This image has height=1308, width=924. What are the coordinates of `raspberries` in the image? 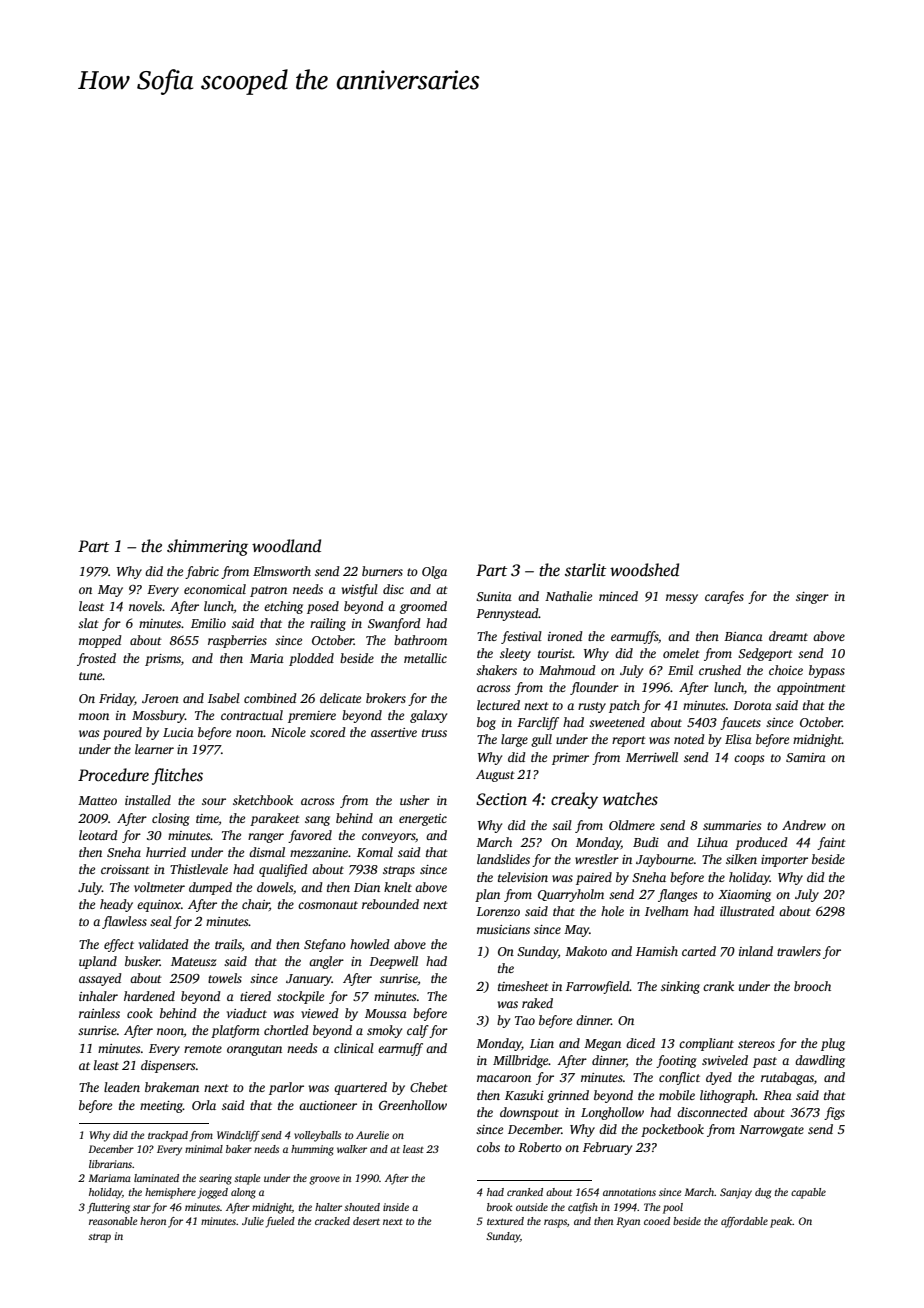 It's located at (237, 641).
